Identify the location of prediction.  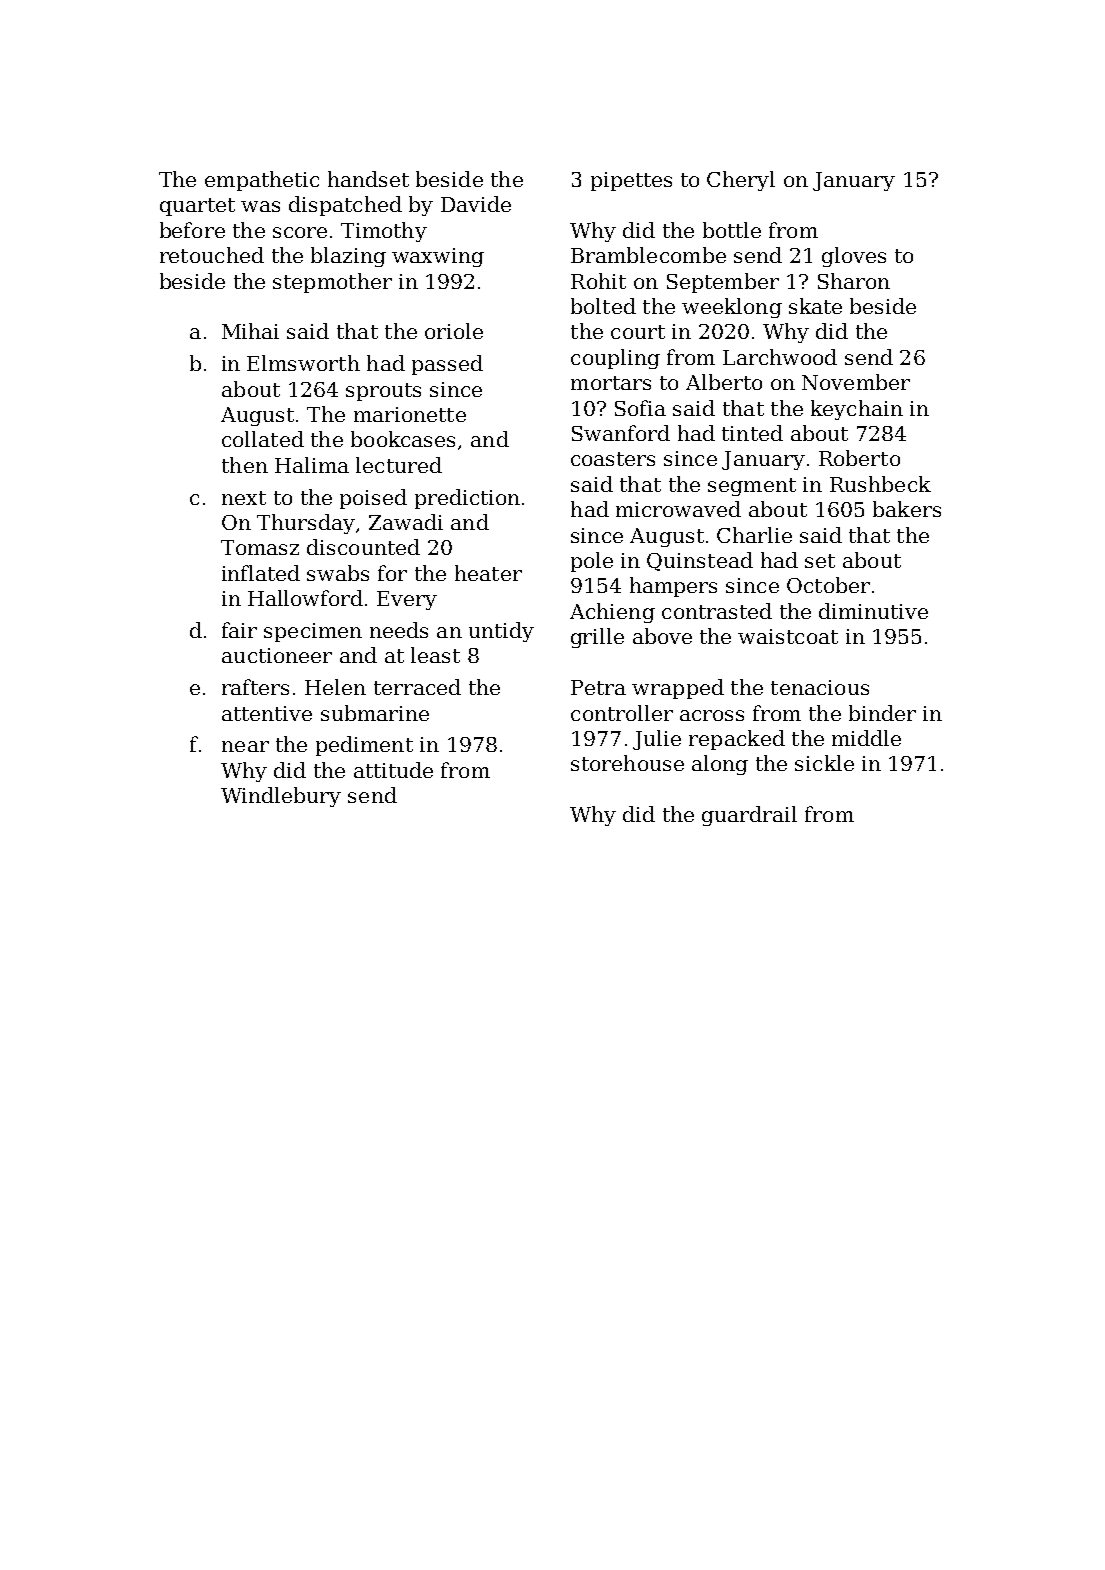
(467, 499).
